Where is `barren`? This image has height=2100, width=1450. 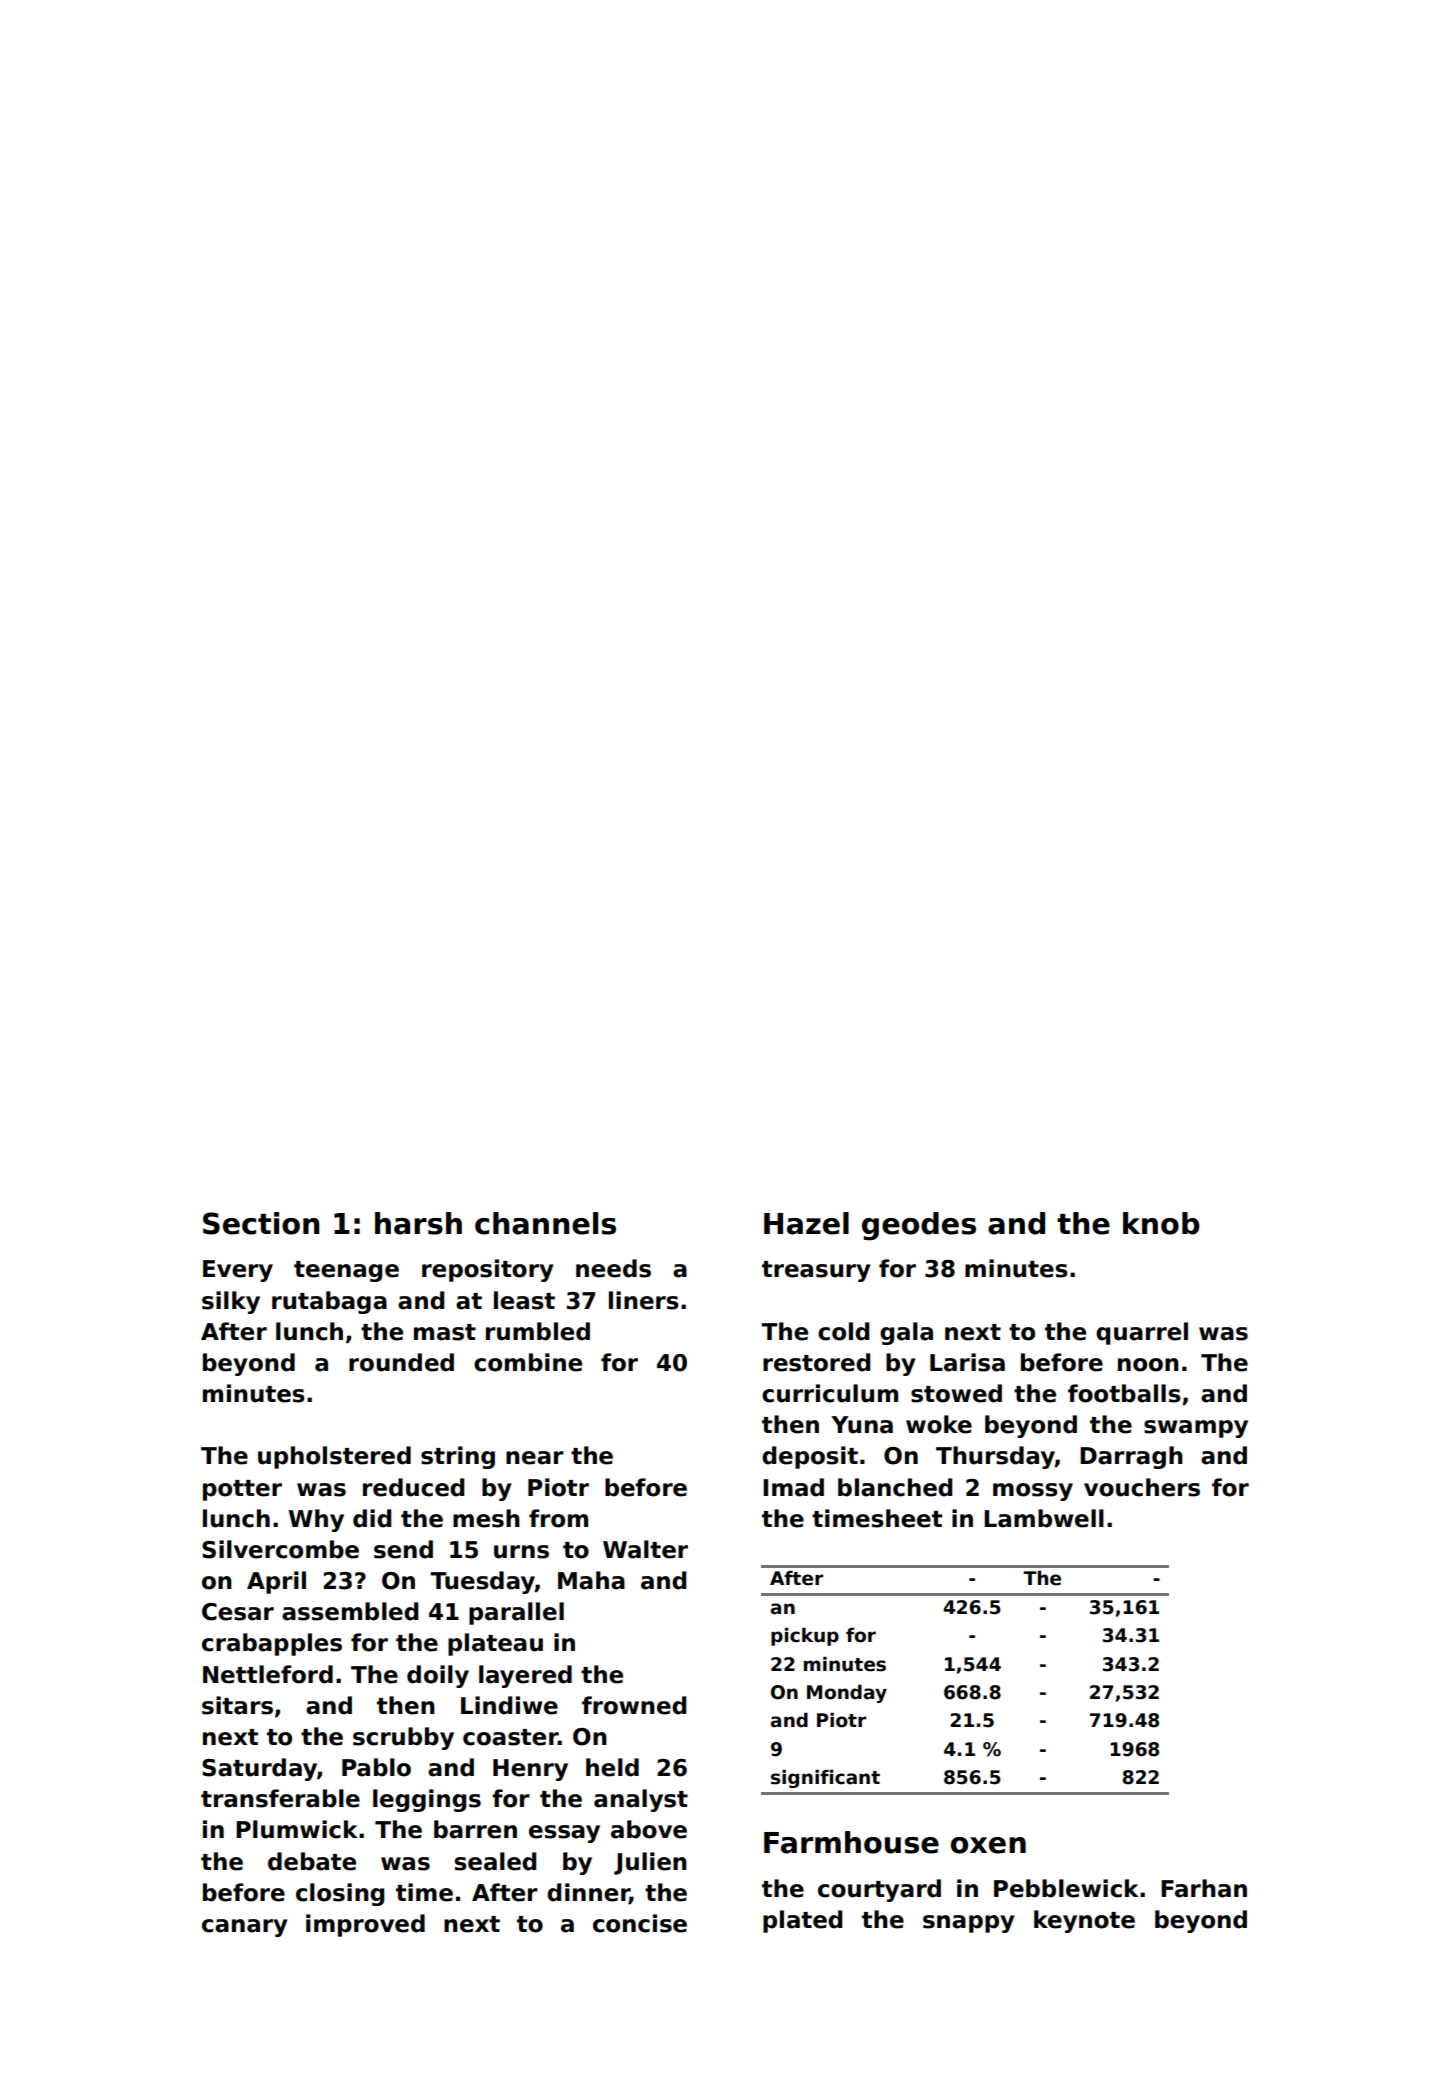 barren is located at coordinates (475, 1829).
